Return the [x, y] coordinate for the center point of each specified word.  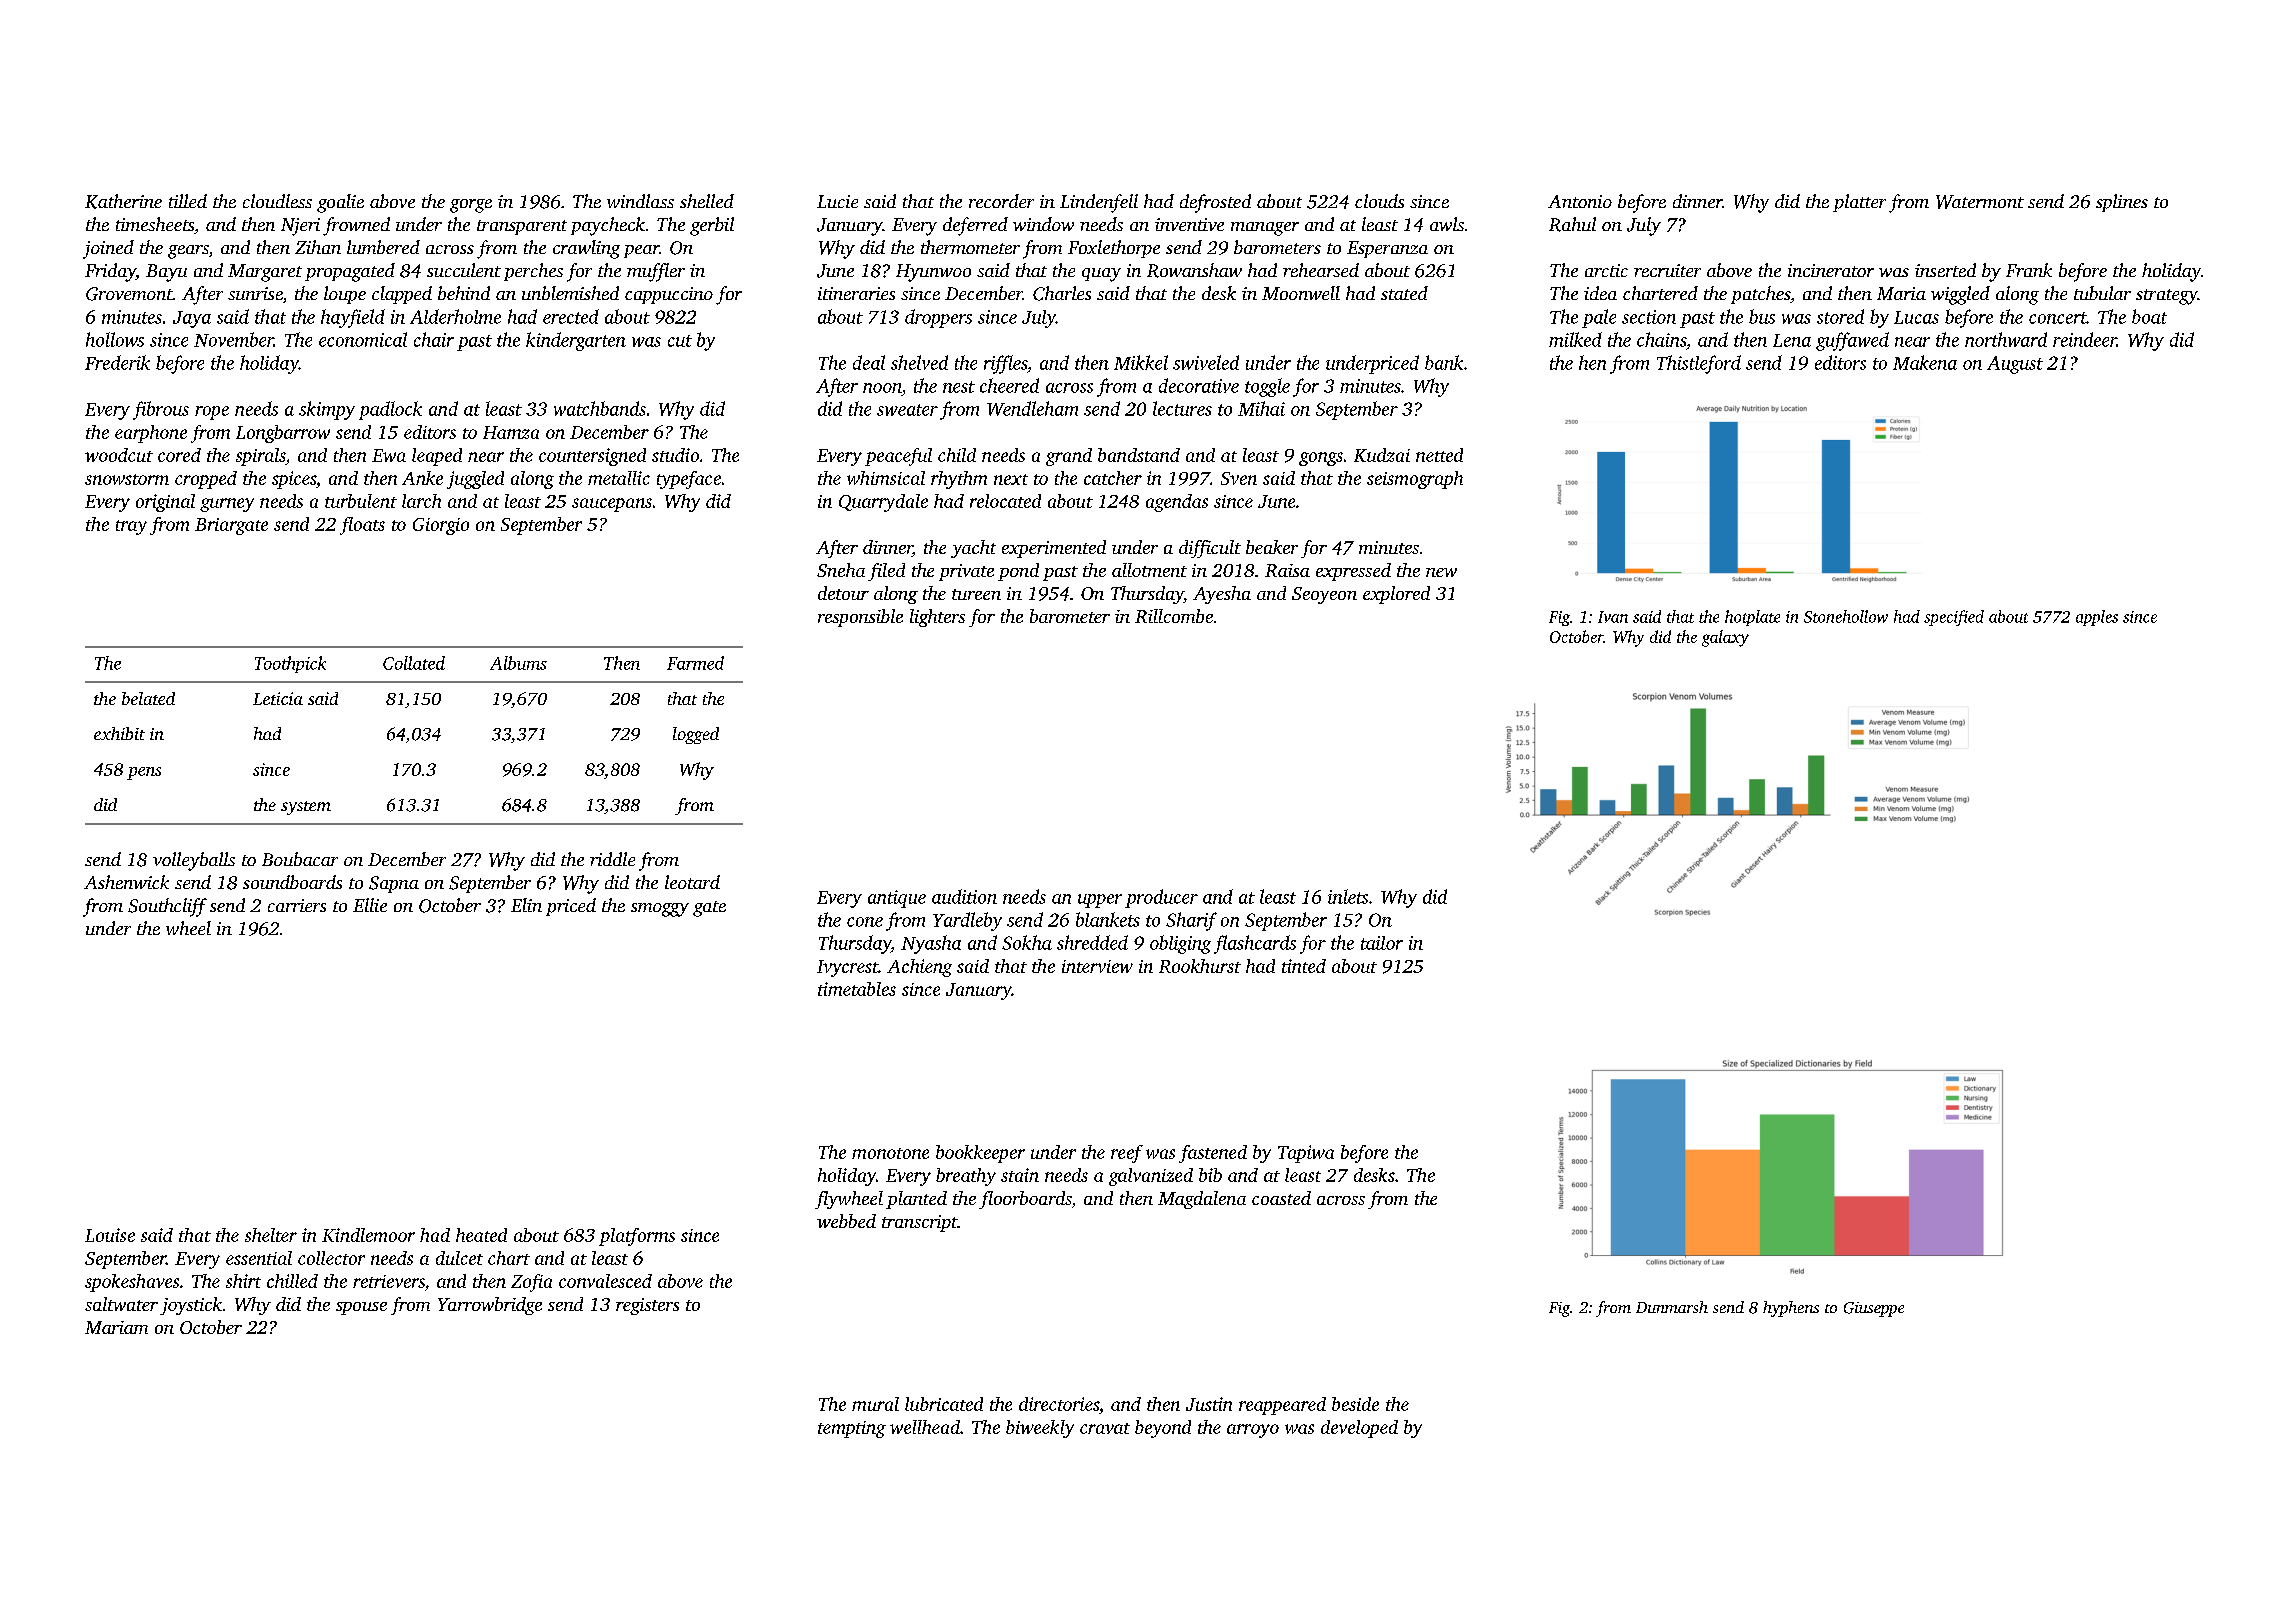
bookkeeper [980, 1154]
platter [1859, 203]
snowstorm [127, 479]
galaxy [1725, 638]
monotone [890, 1153]
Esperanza [1387, 249]
